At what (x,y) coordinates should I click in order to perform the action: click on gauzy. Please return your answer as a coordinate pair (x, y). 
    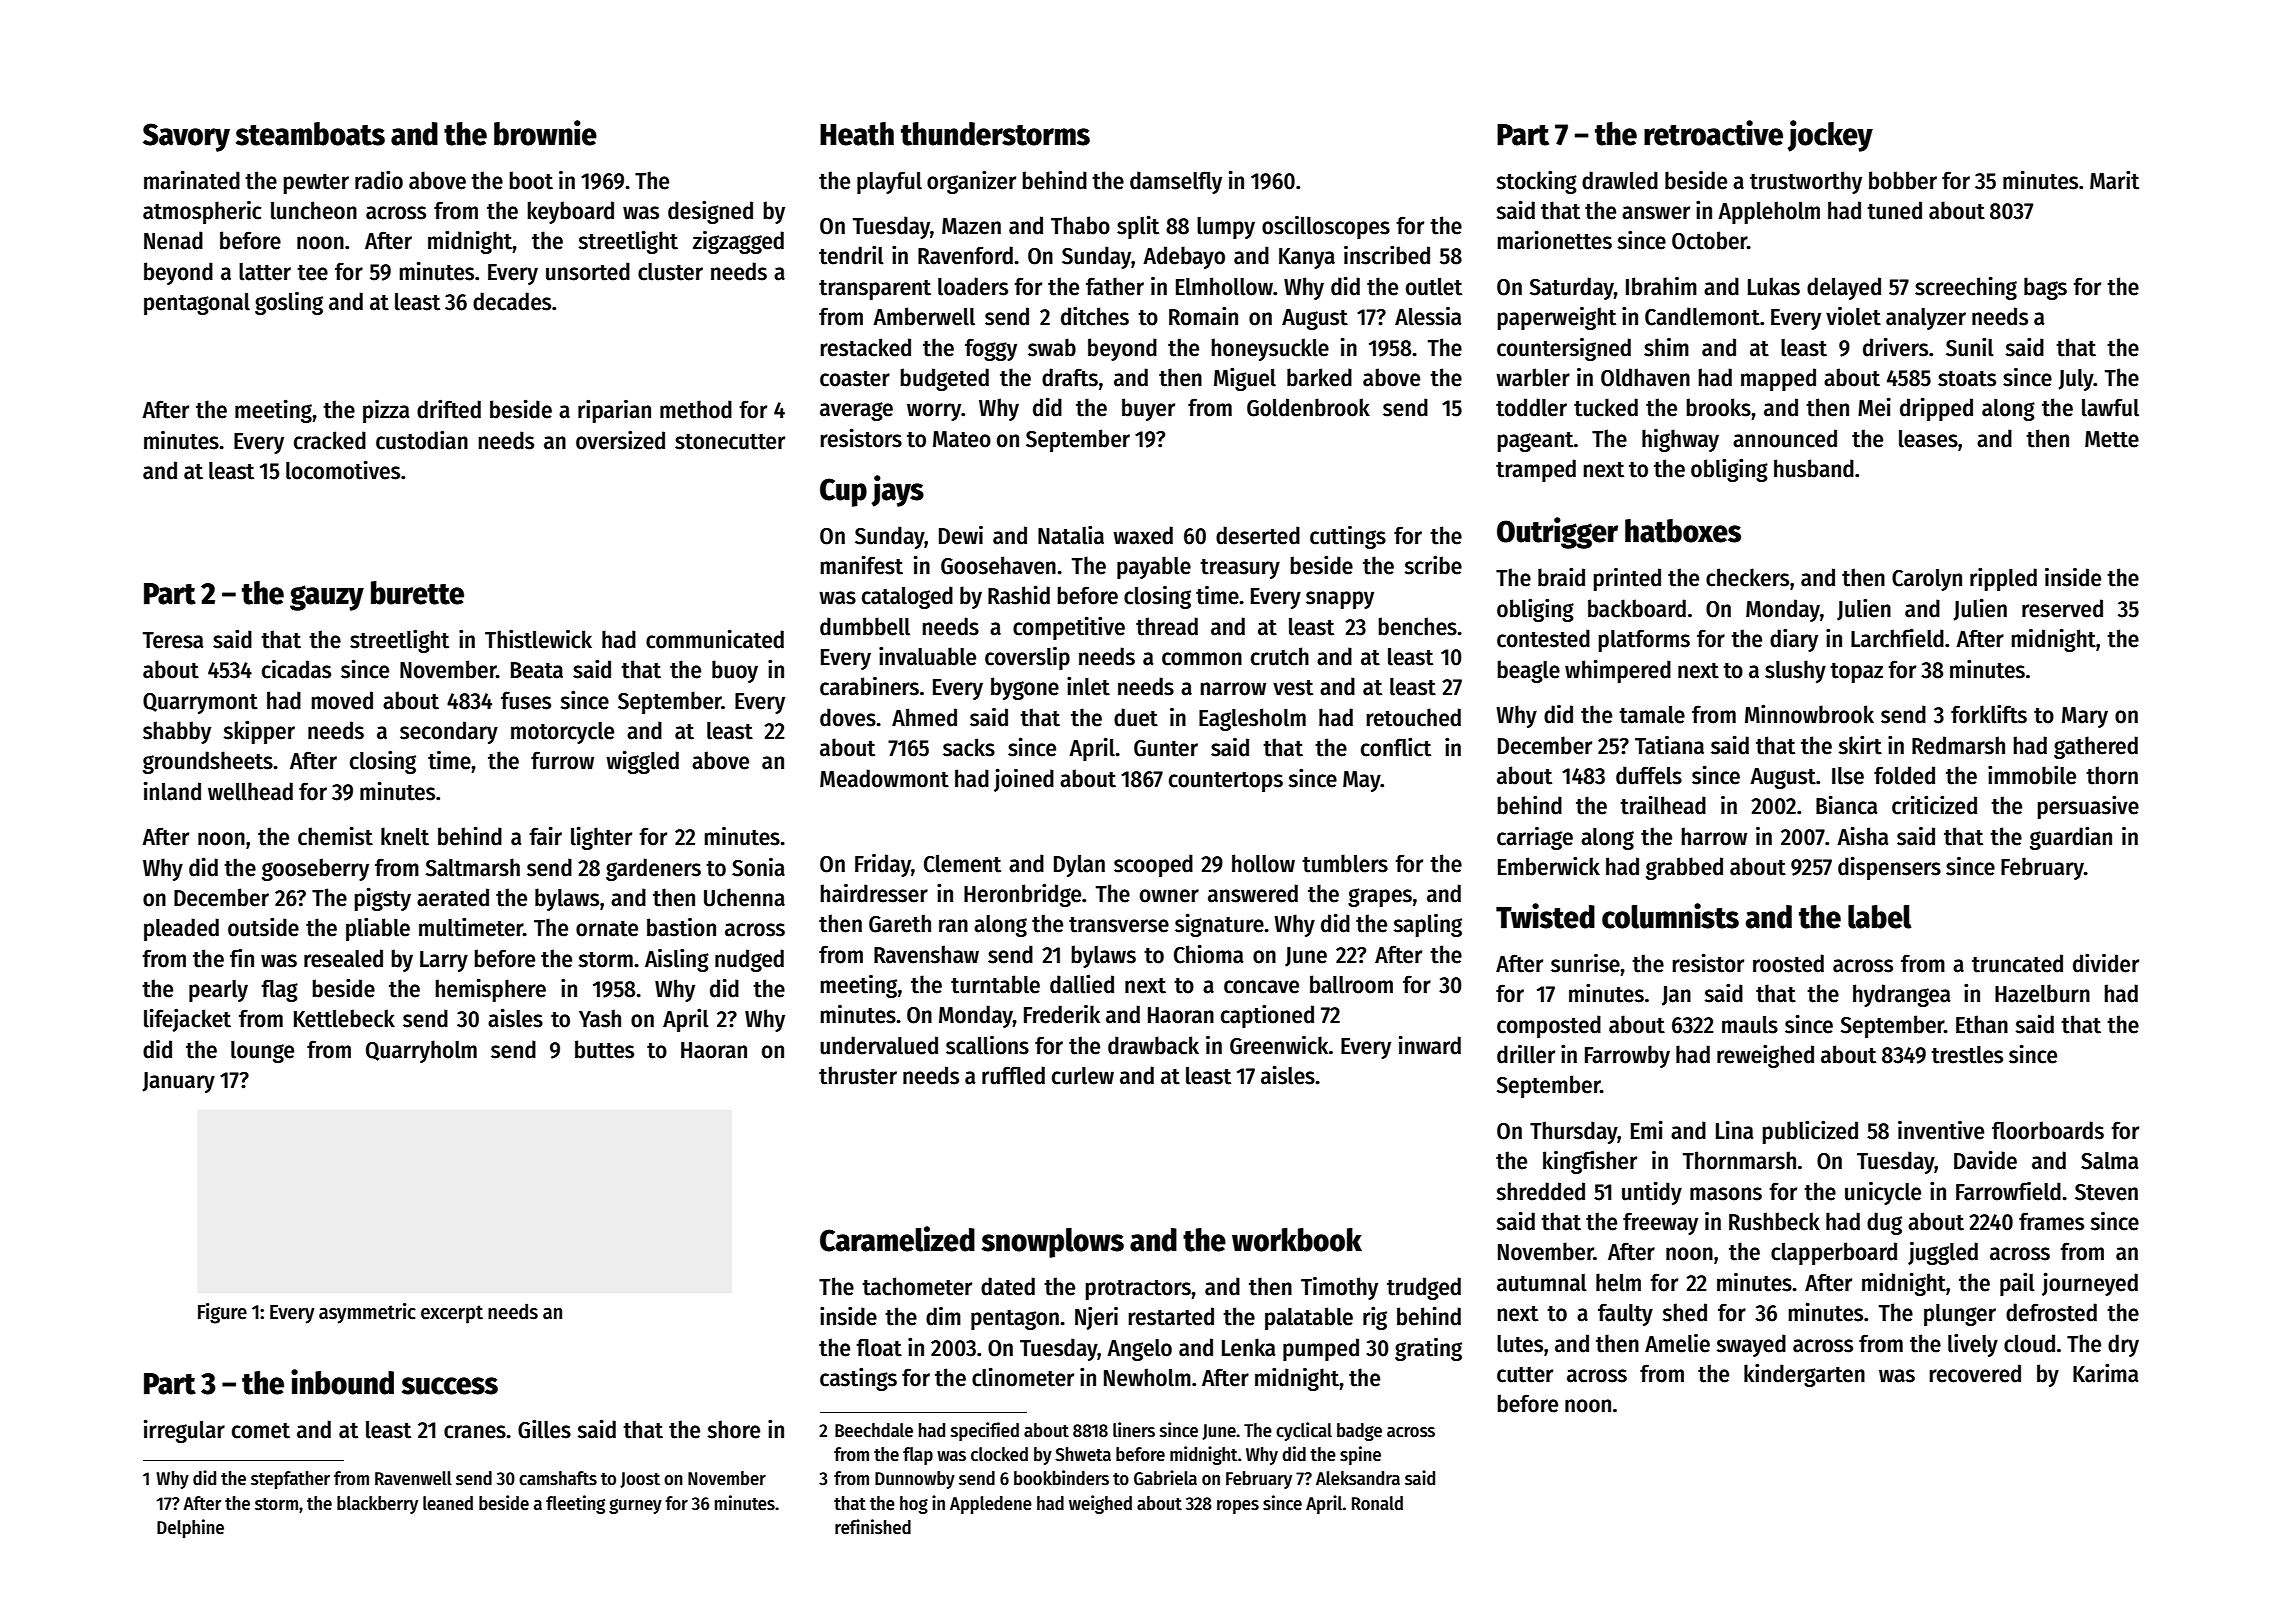
    Looking at the image, I should click on (327, 598).
